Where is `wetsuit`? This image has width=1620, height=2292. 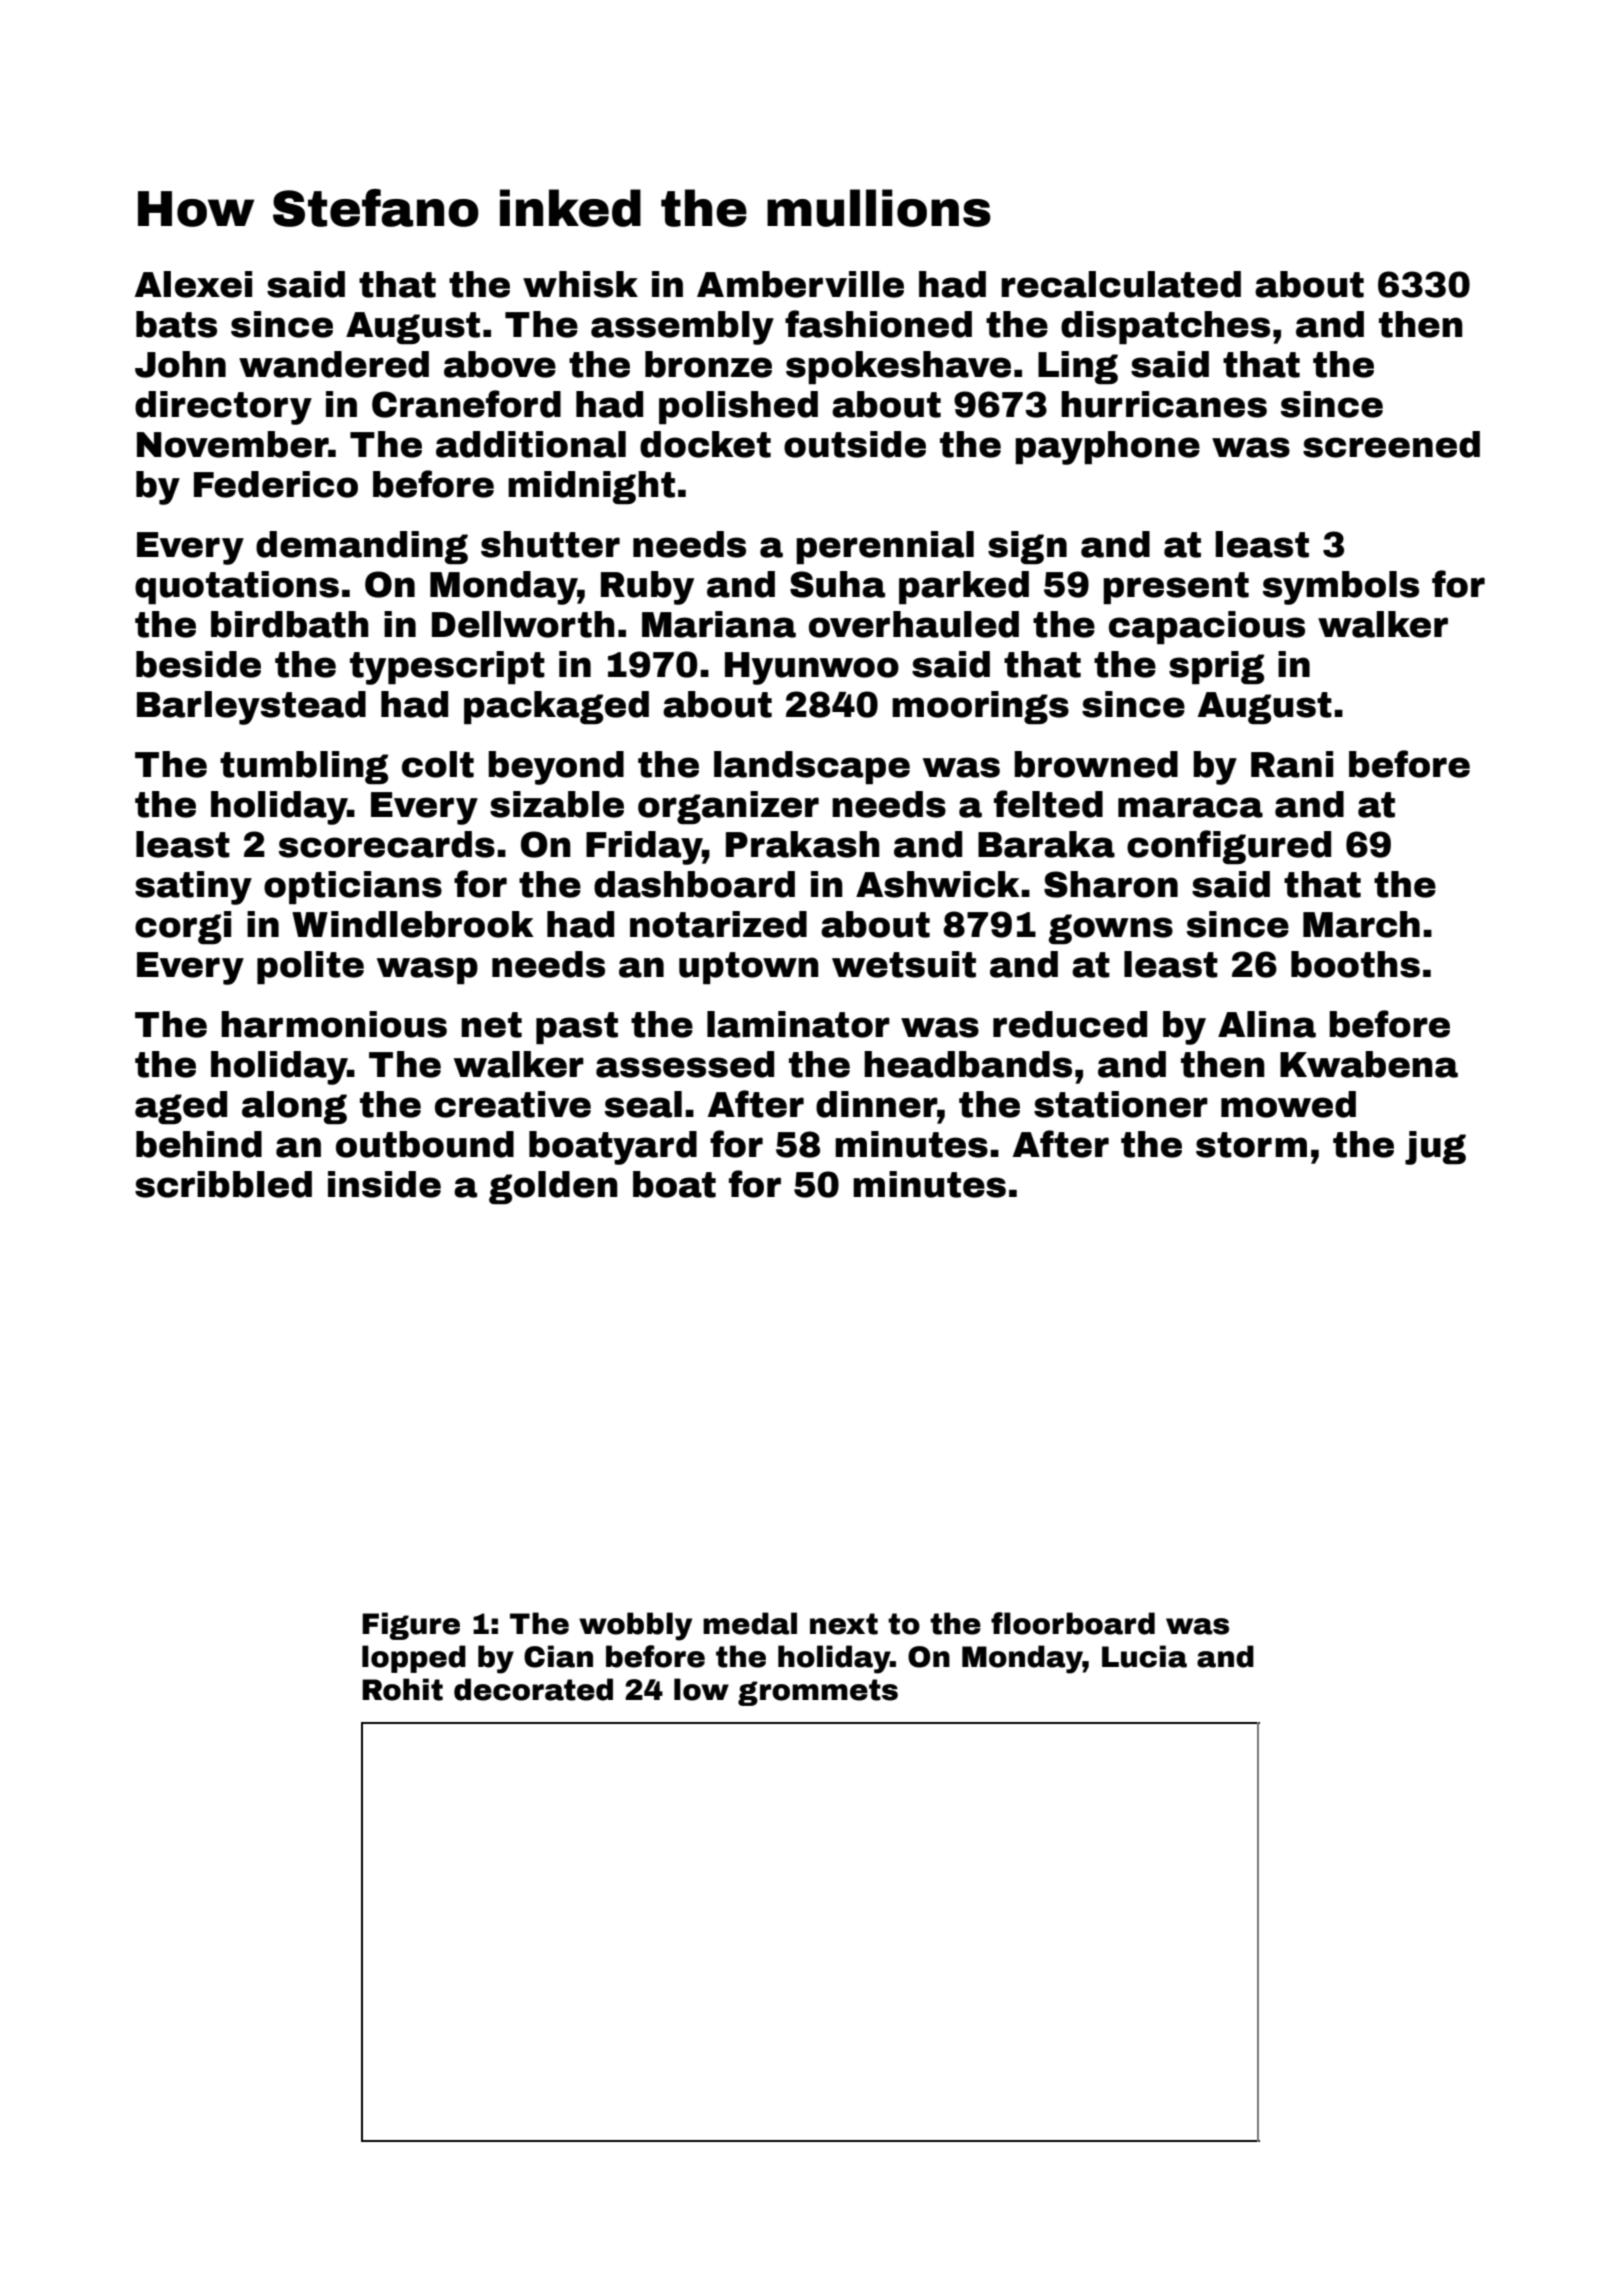
wetsuit is located at coordinates (904, 964).
